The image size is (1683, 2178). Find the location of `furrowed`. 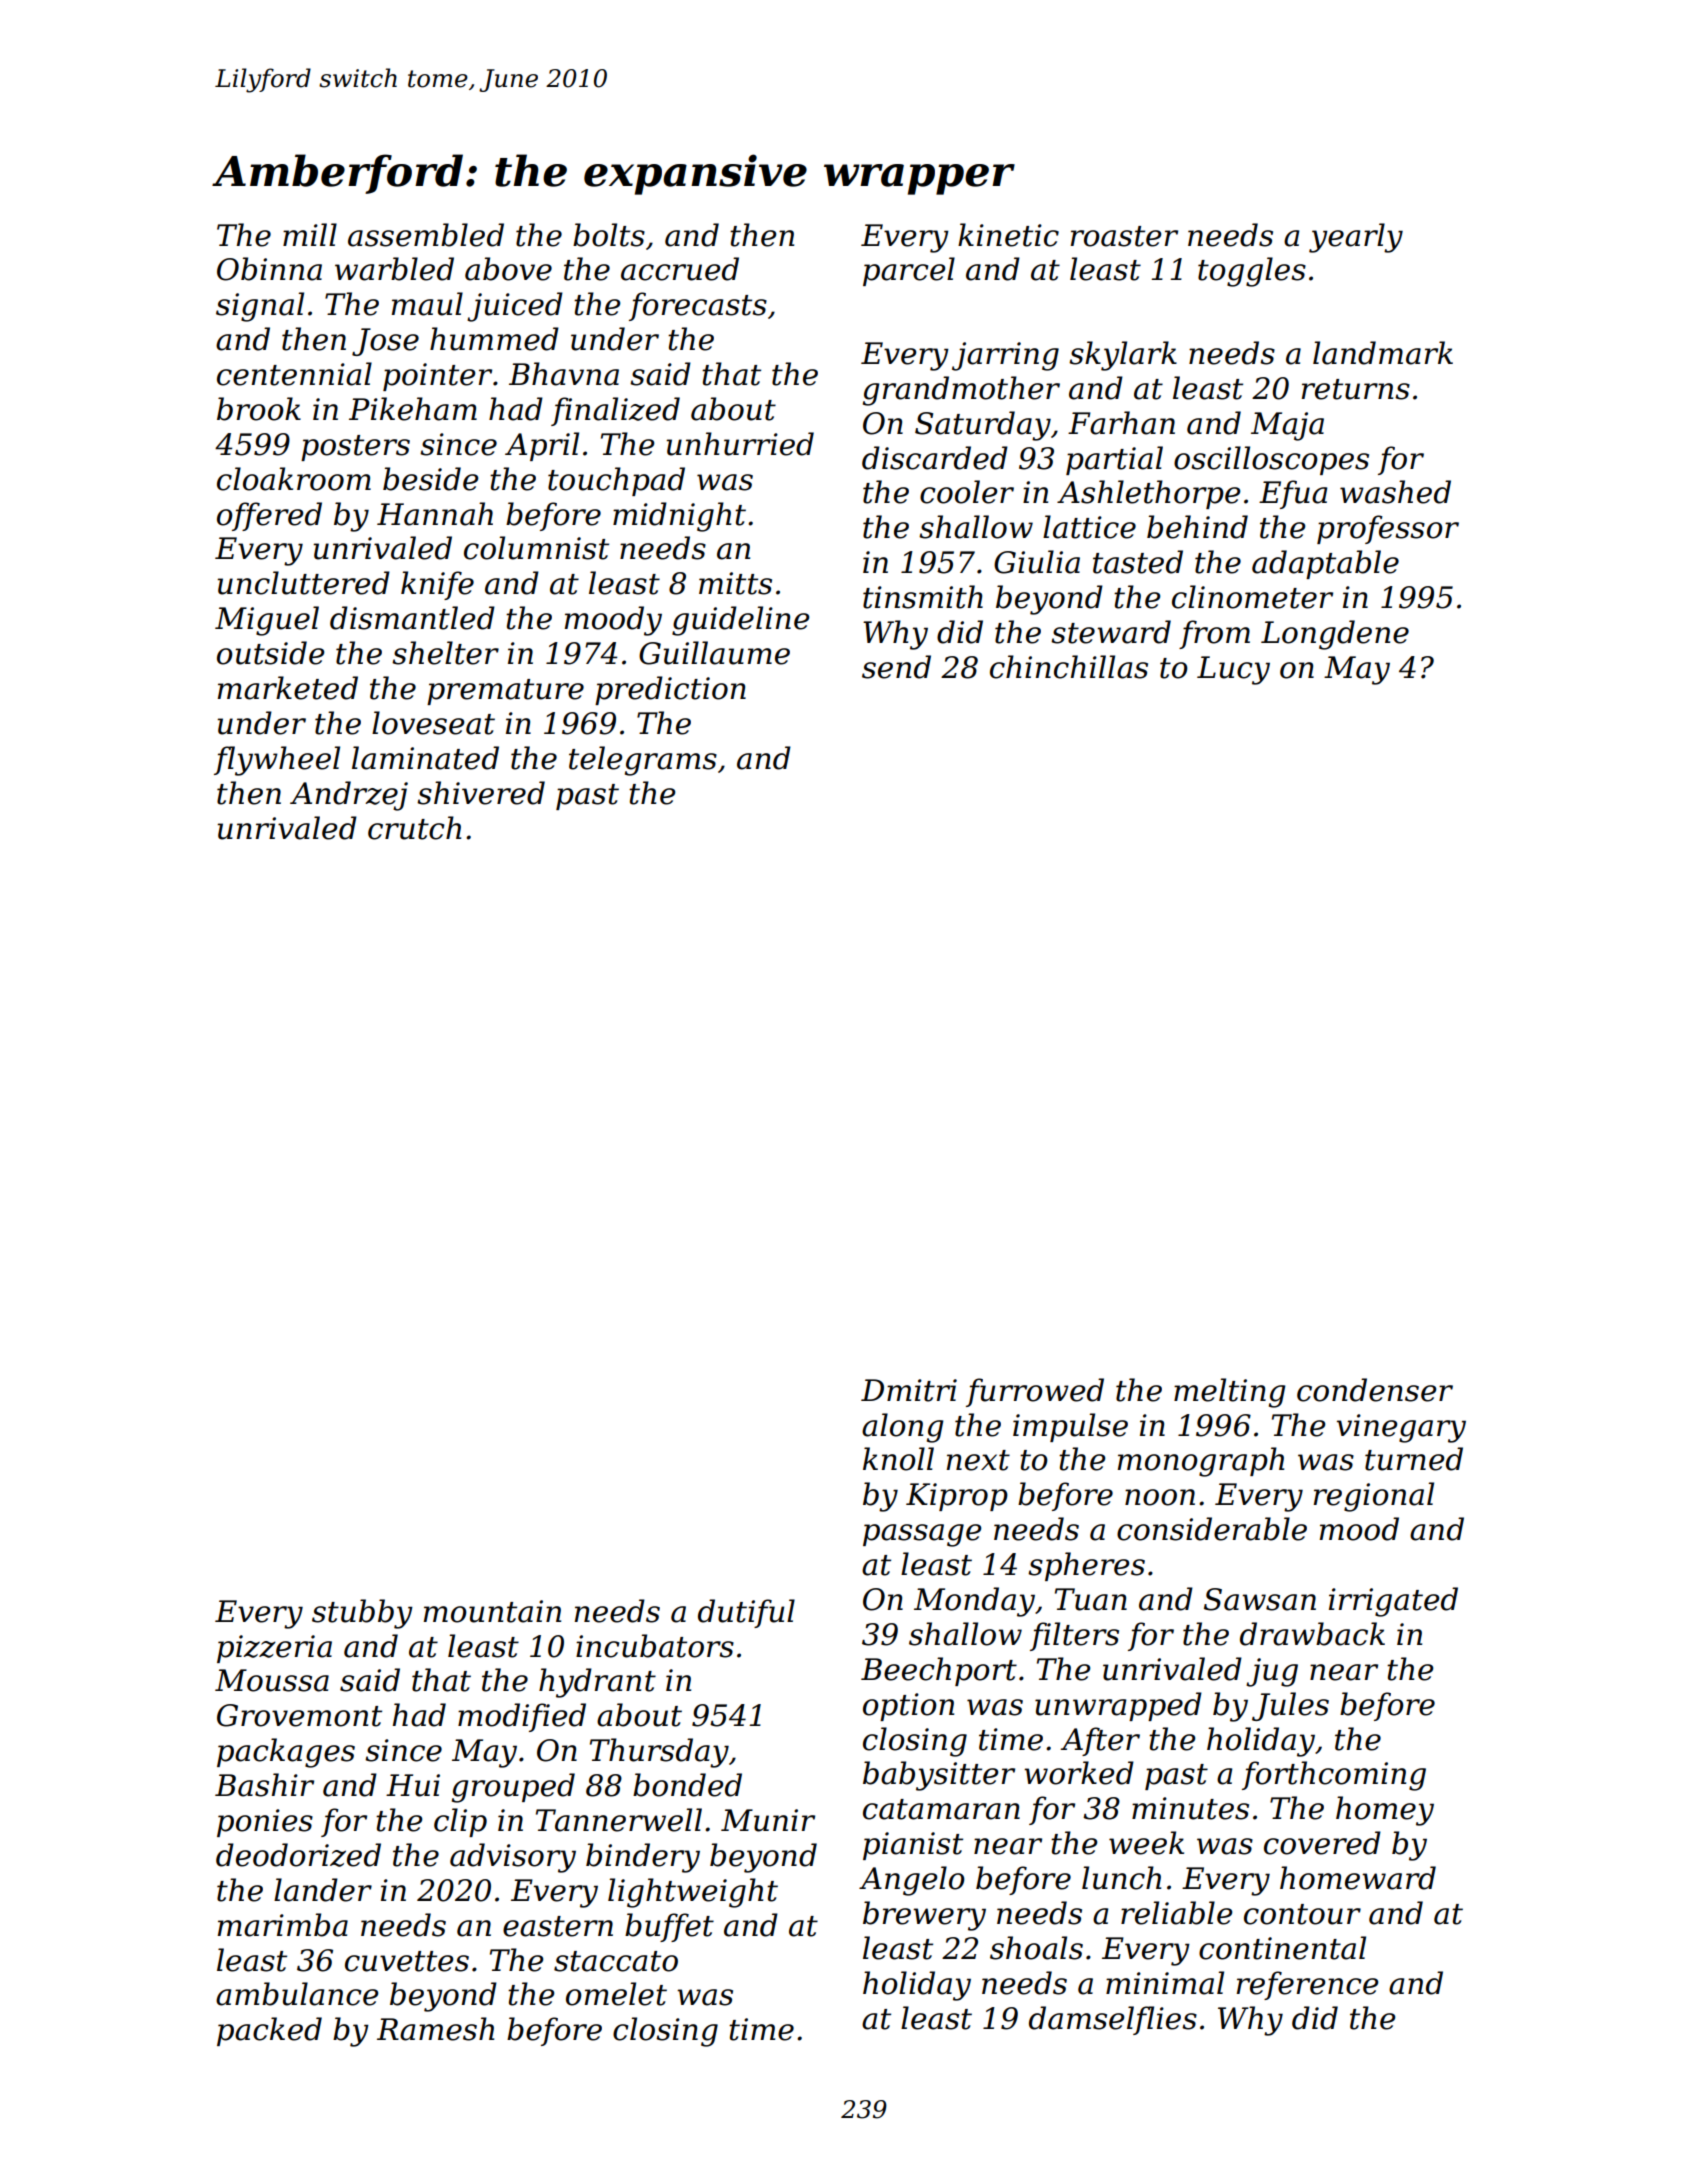

furrowed is located at coordinates (1035, 1392).
